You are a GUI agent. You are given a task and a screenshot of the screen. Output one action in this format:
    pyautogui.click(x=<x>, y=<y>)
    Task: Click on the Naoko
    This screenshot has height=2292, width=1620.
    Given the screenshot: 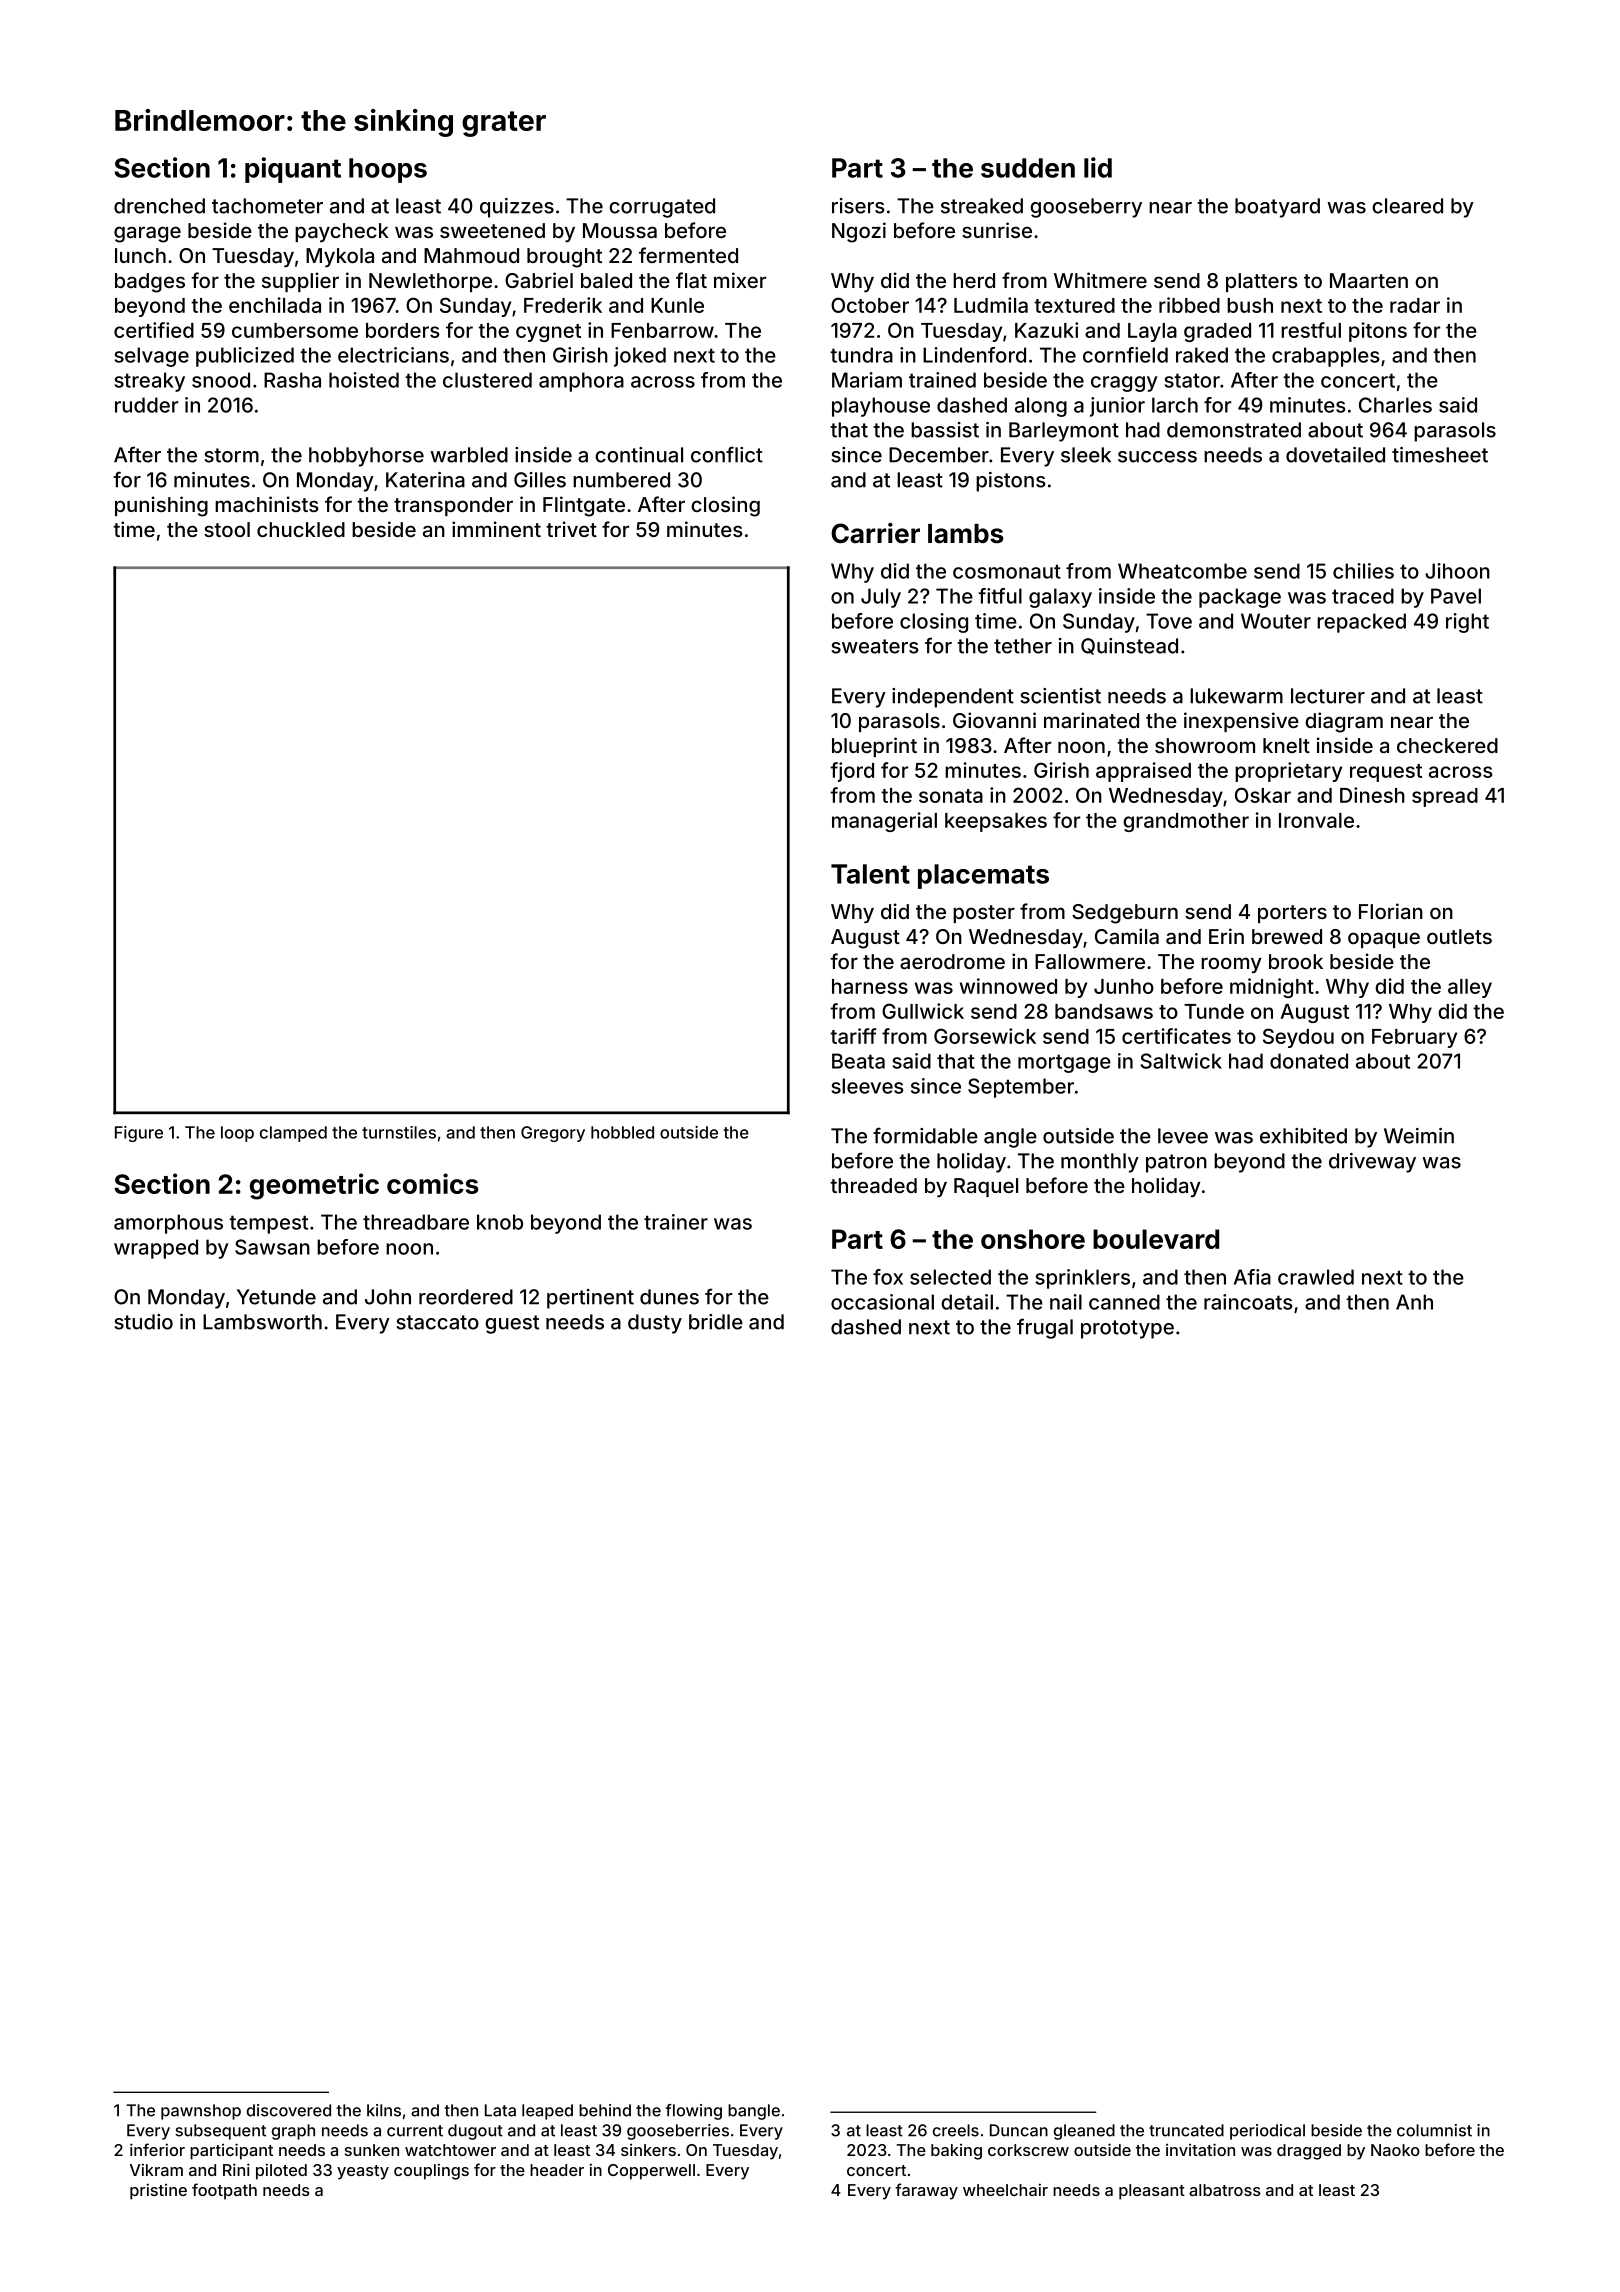 What is the action you would take?
    pyautogui.click(x=1395, y=2150)
